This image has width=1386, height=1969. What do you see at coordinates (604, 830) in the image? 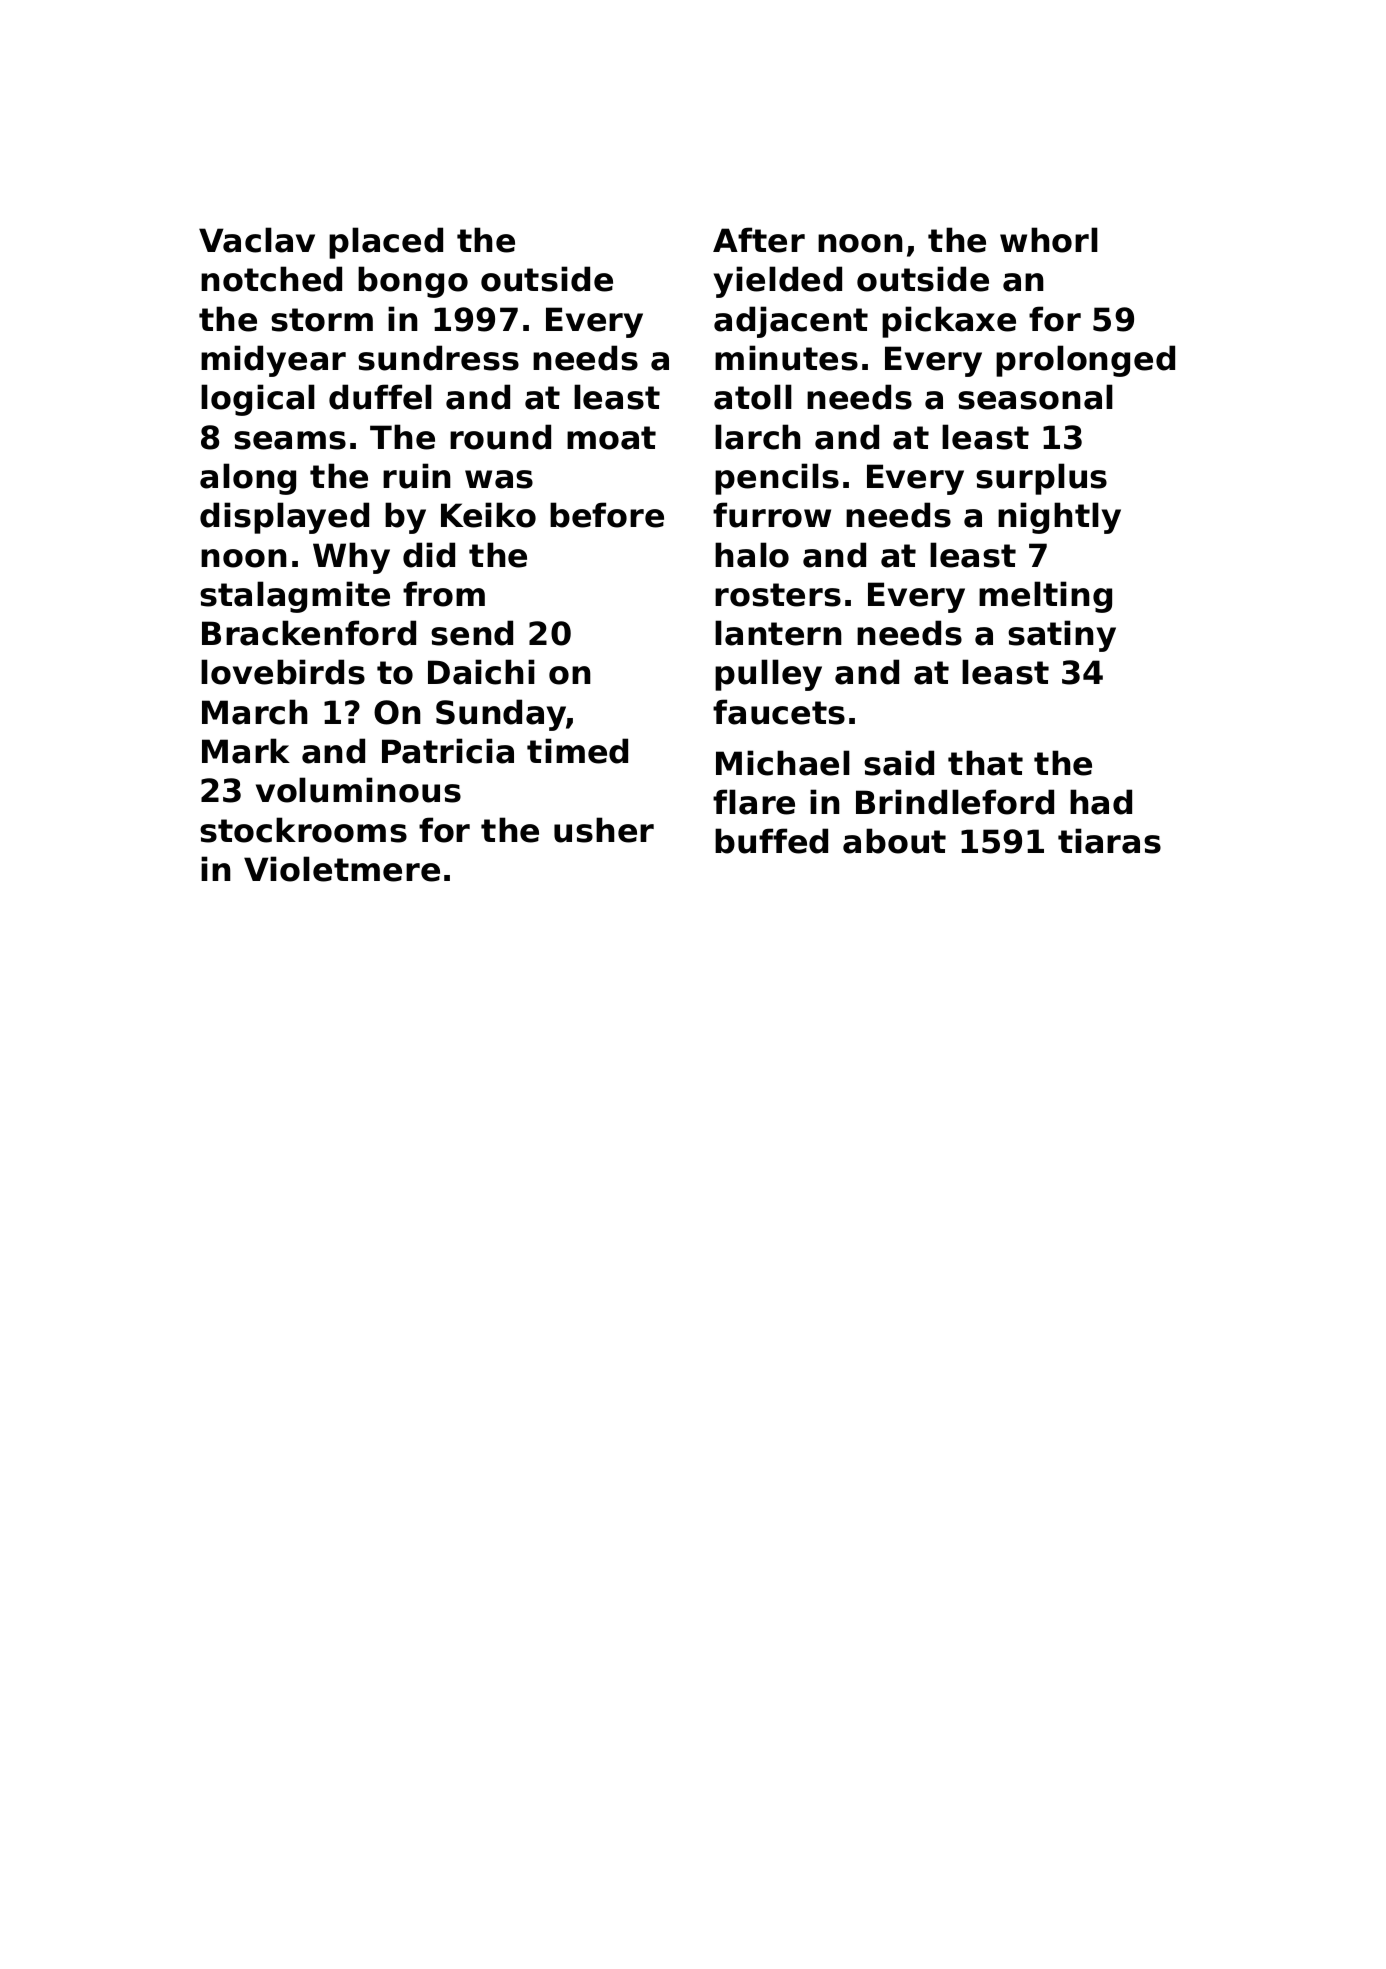
I see `usher` at bounding box center [604, 830].
